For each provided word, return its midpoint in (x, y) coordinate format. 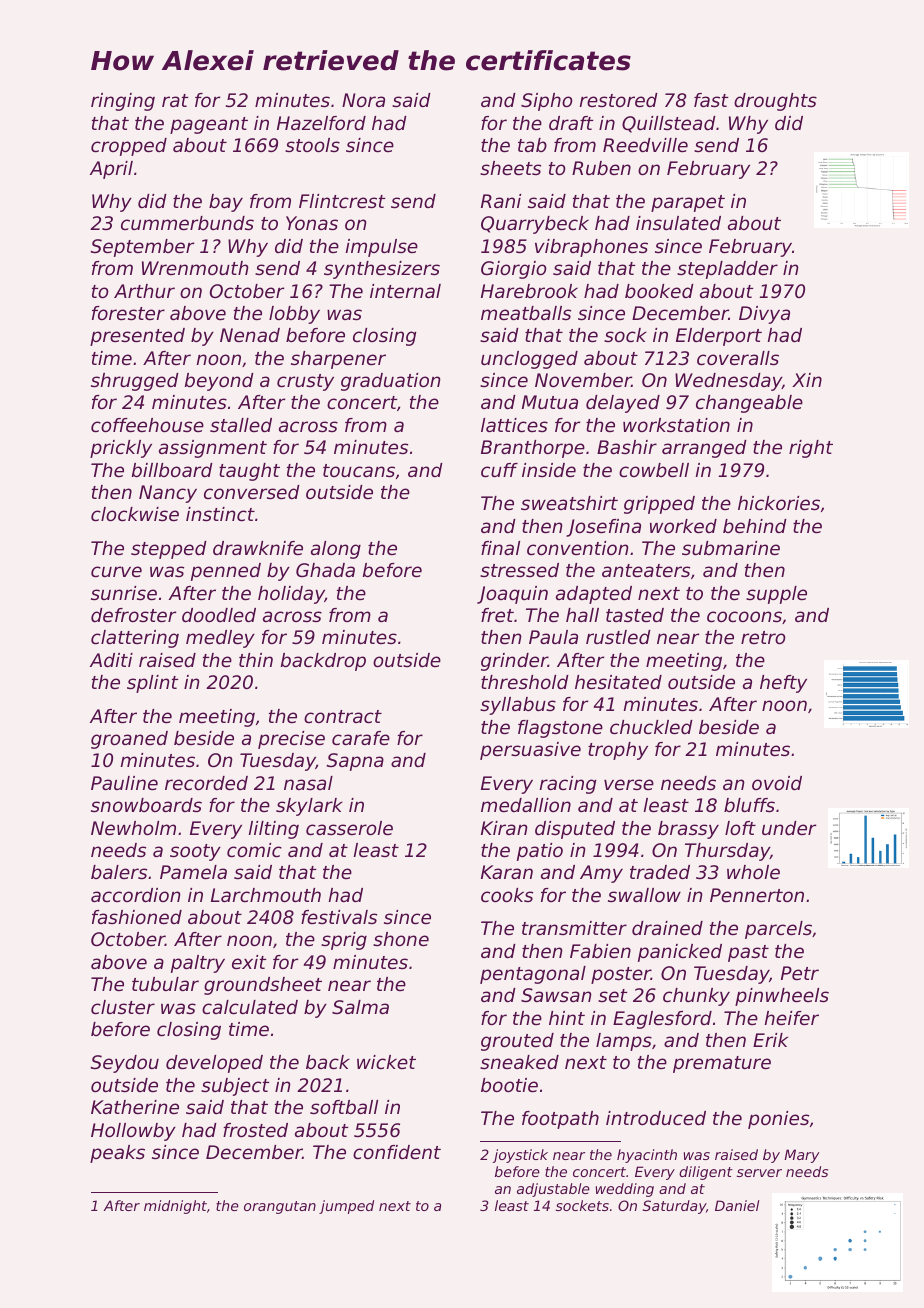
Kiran (504, 828)
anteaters (646, 570)
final (500, 548)
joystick (520, 1156)
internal (405, 291)
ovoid (777, 783)
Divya (764, 315)
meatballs (526, 313)
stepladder (727, 270)
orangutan (280, 1207)
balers (119, 872)
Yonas (312, 223)
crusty (305, 382)
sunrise (124, 593)
